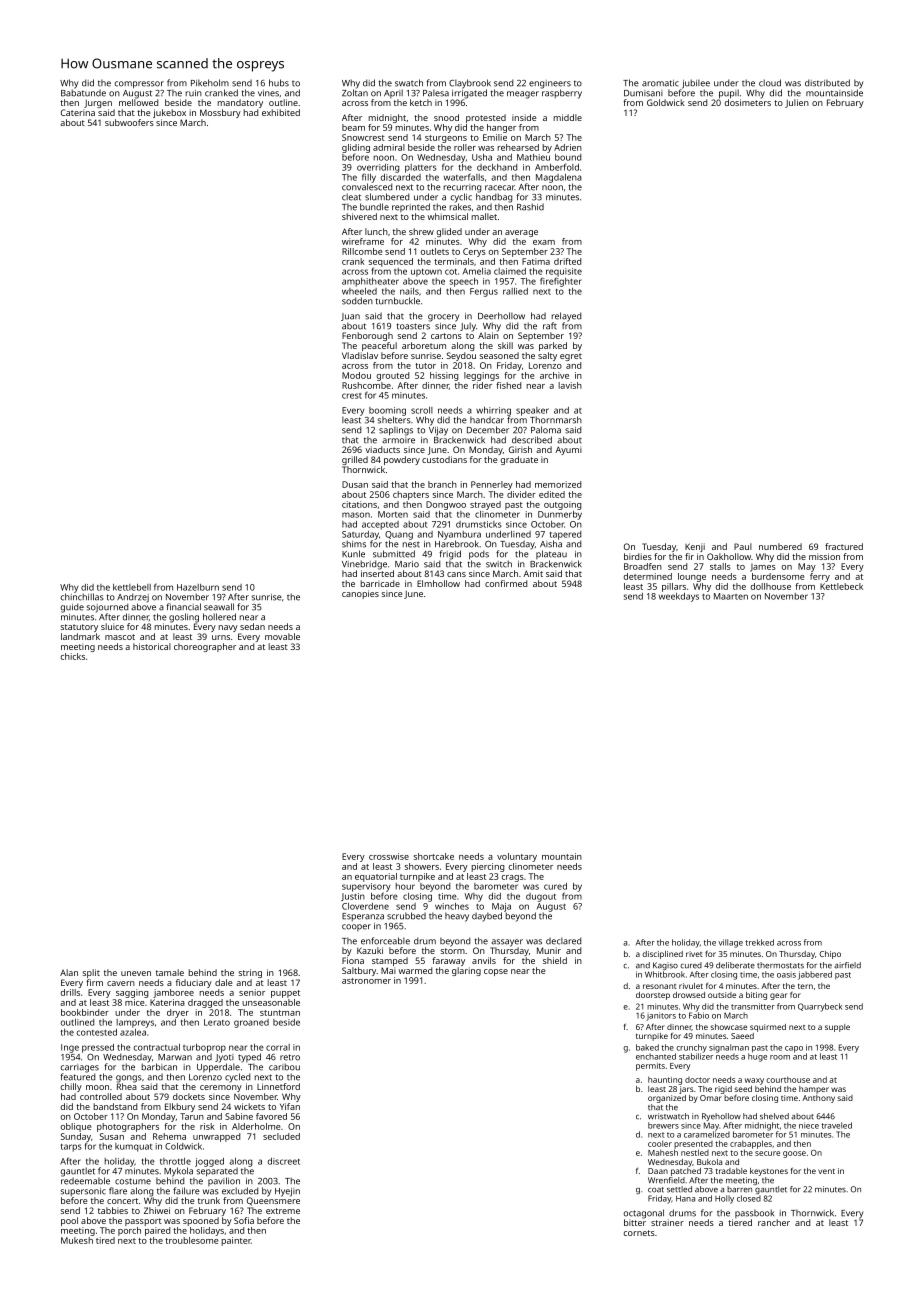  Describe the element at coordinates (120, 637) in the page. I see `mascot` at that location.
